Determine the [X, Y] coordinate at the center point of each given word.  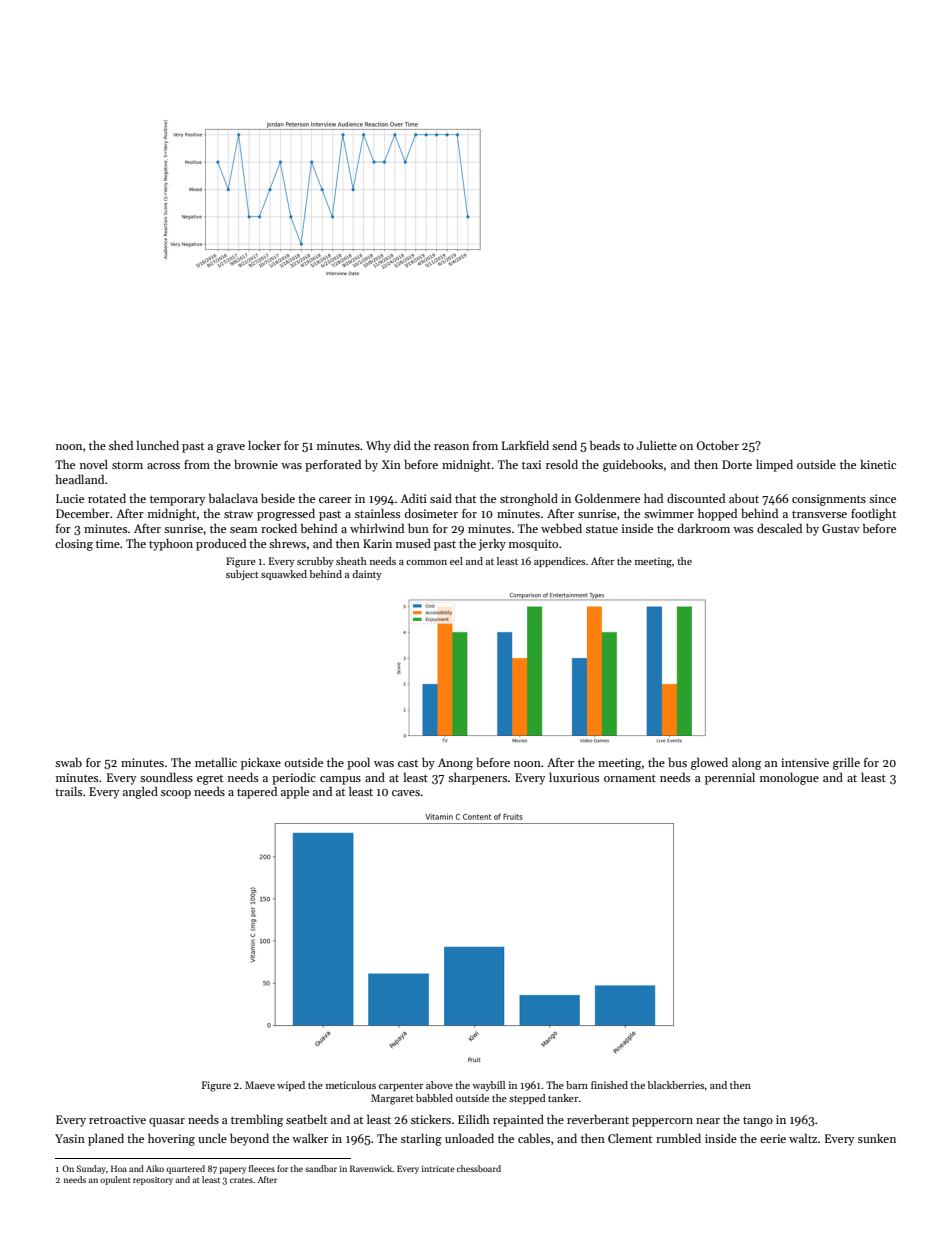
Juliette [657, 445]
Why [378, 446]
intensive [805, 762]
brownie [256, 464]
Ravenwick [371, 1168]
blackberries [676, 1085]
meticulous [351, 1085]
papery [232, 1170]
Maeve [260, 1085]
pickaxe [261, 763]
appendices [559, 562]
